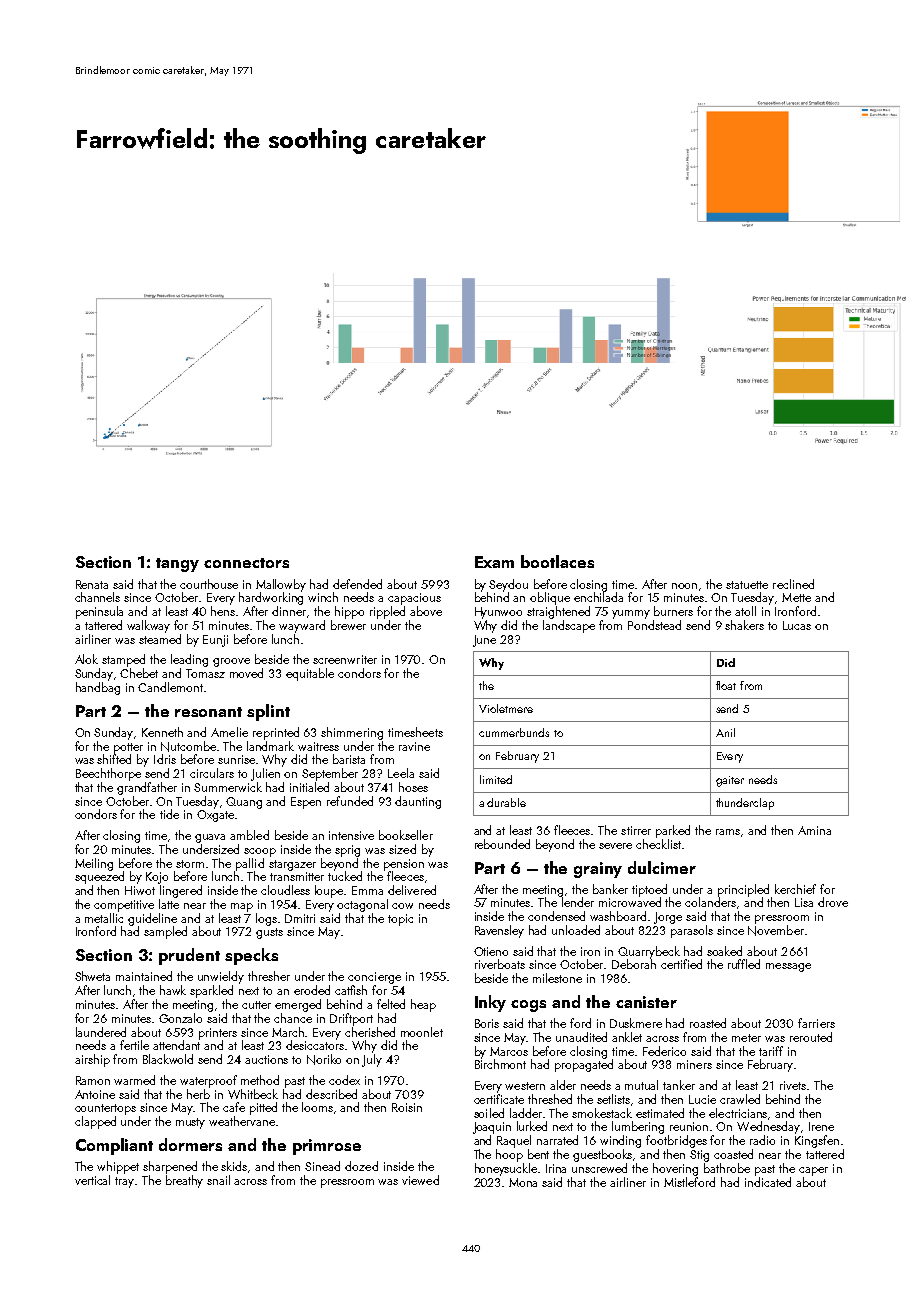 Image resolution: width=924 pixels, height=1314 pixels. I want to click on bootlaces, so click(557, 561).
